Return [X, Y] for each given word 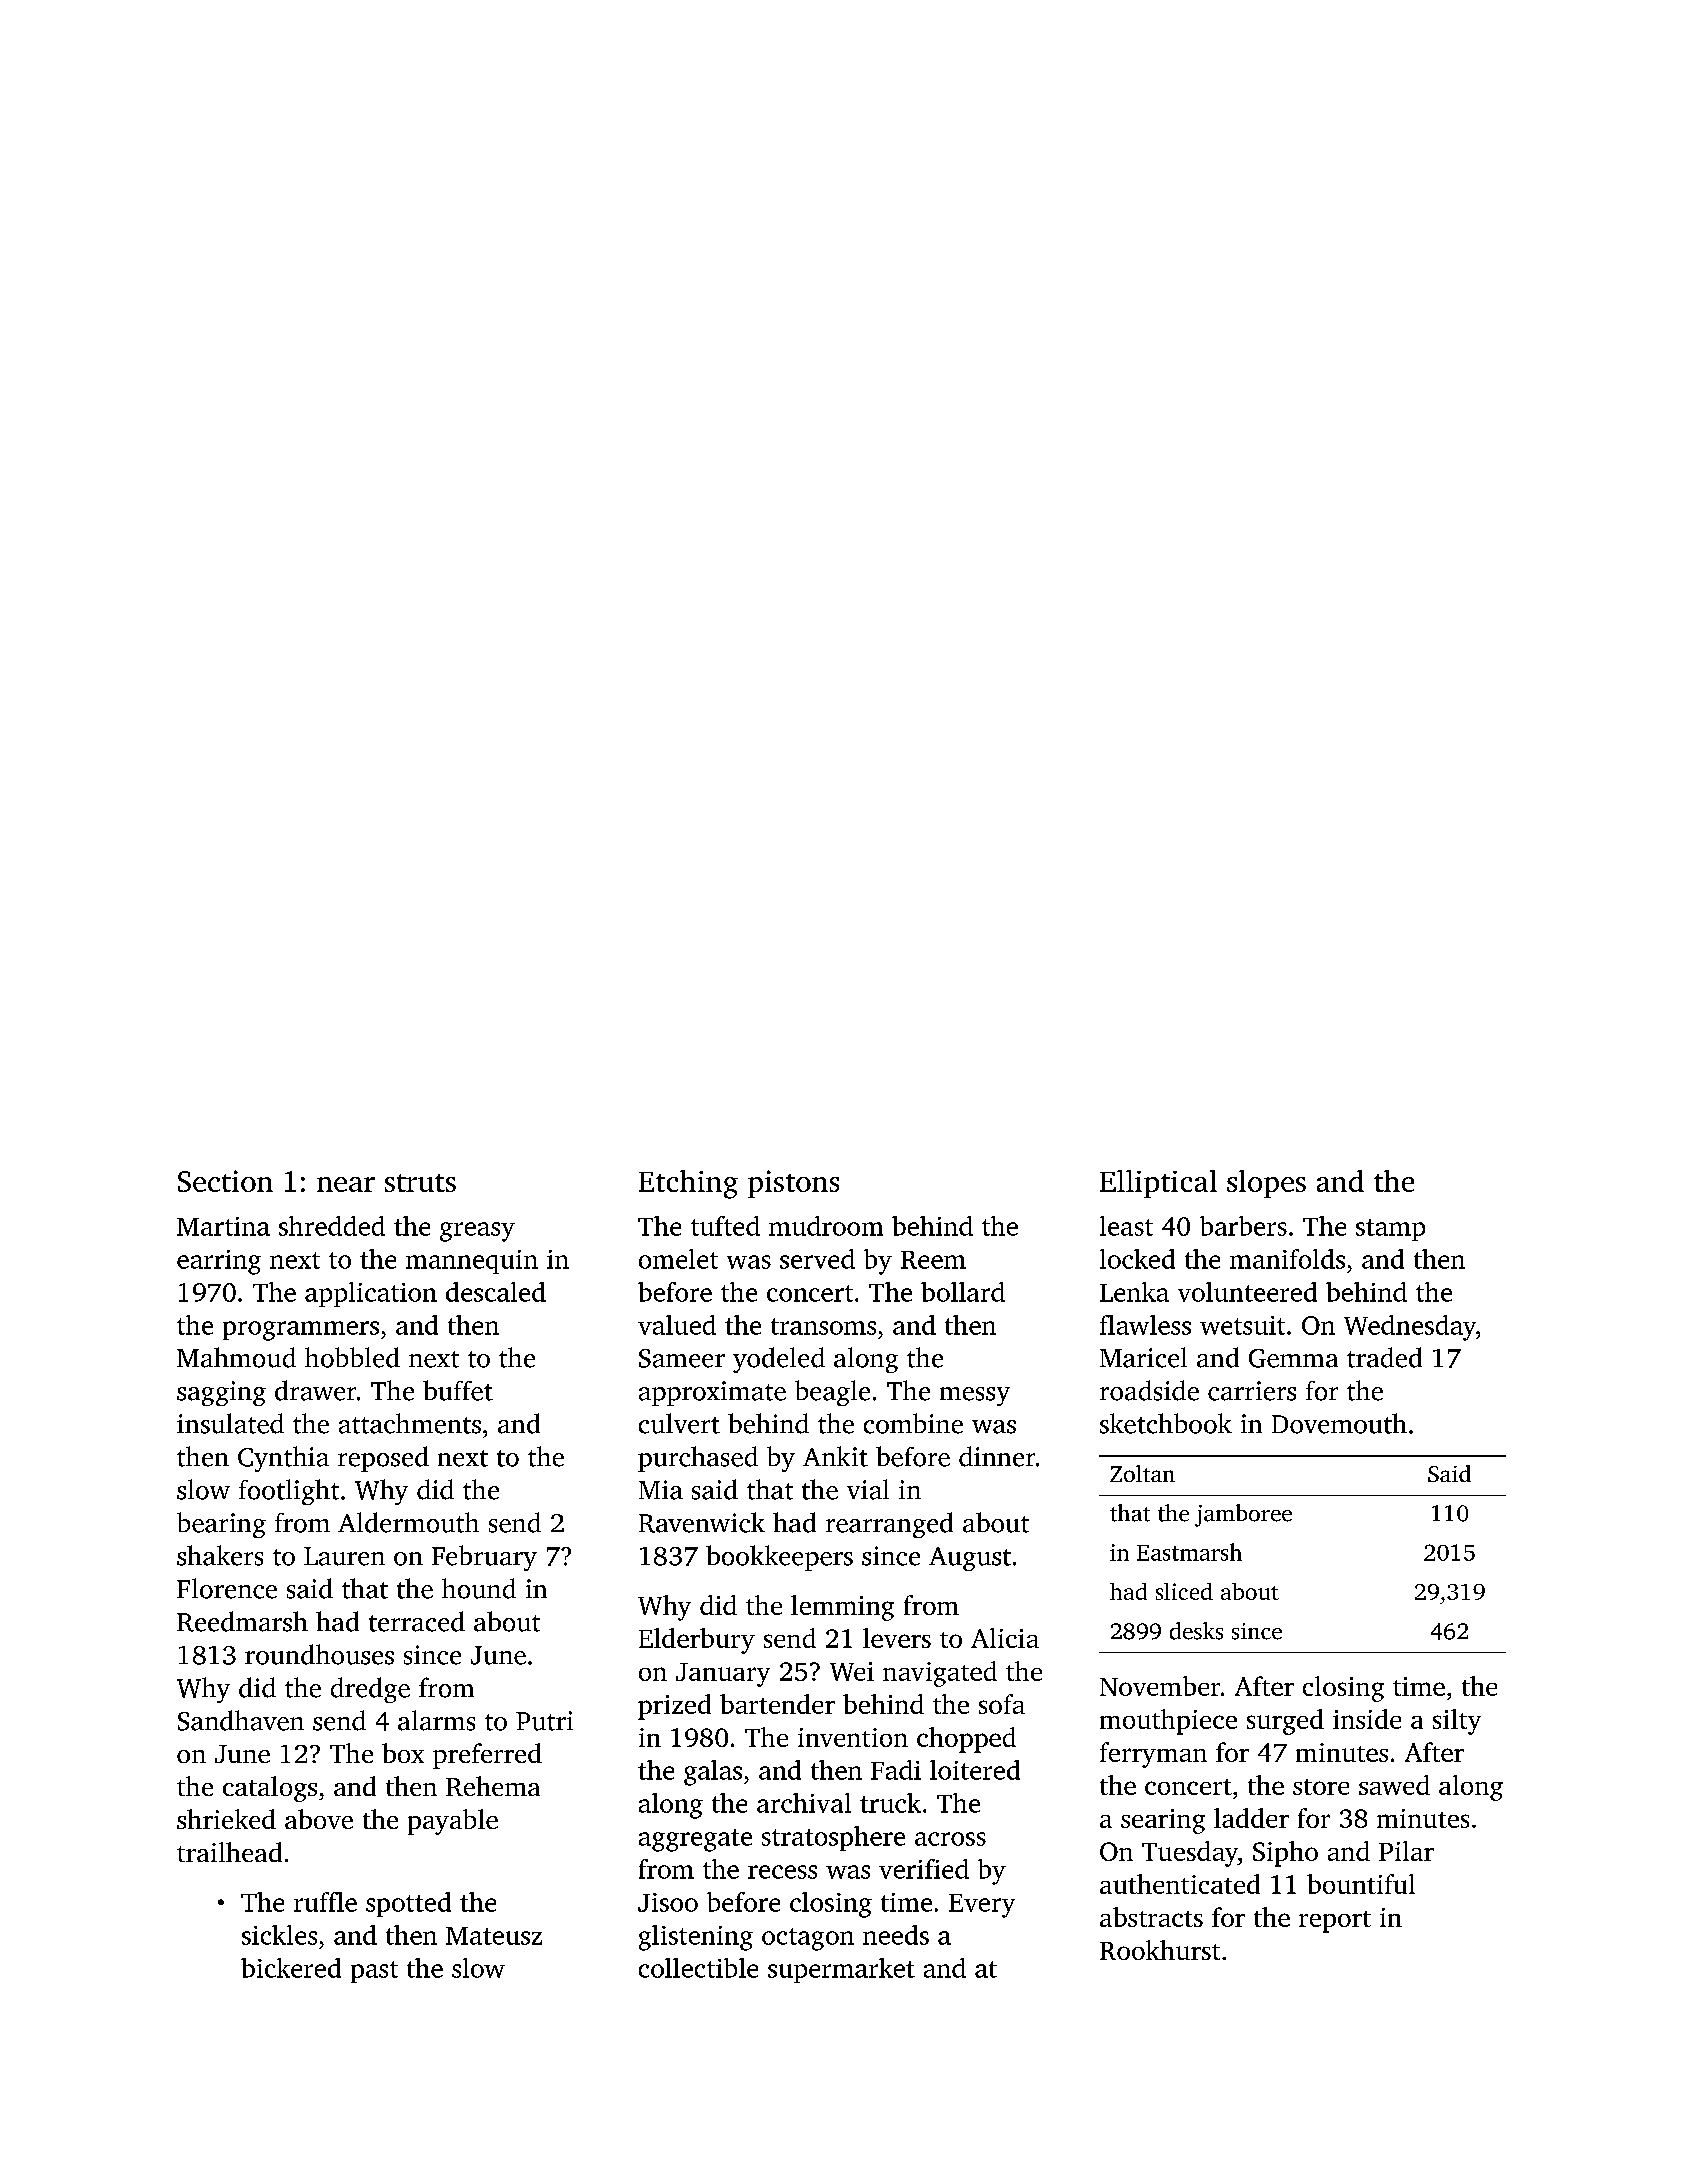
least [1126, 1226]
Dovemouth [1339, 1423]
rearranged [889, 1525]
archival [804, 1803]
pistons [793, 1184]
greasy [477, 1232]
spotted [408, 1904]
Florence [227, 1588]
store [1321, 1787]
